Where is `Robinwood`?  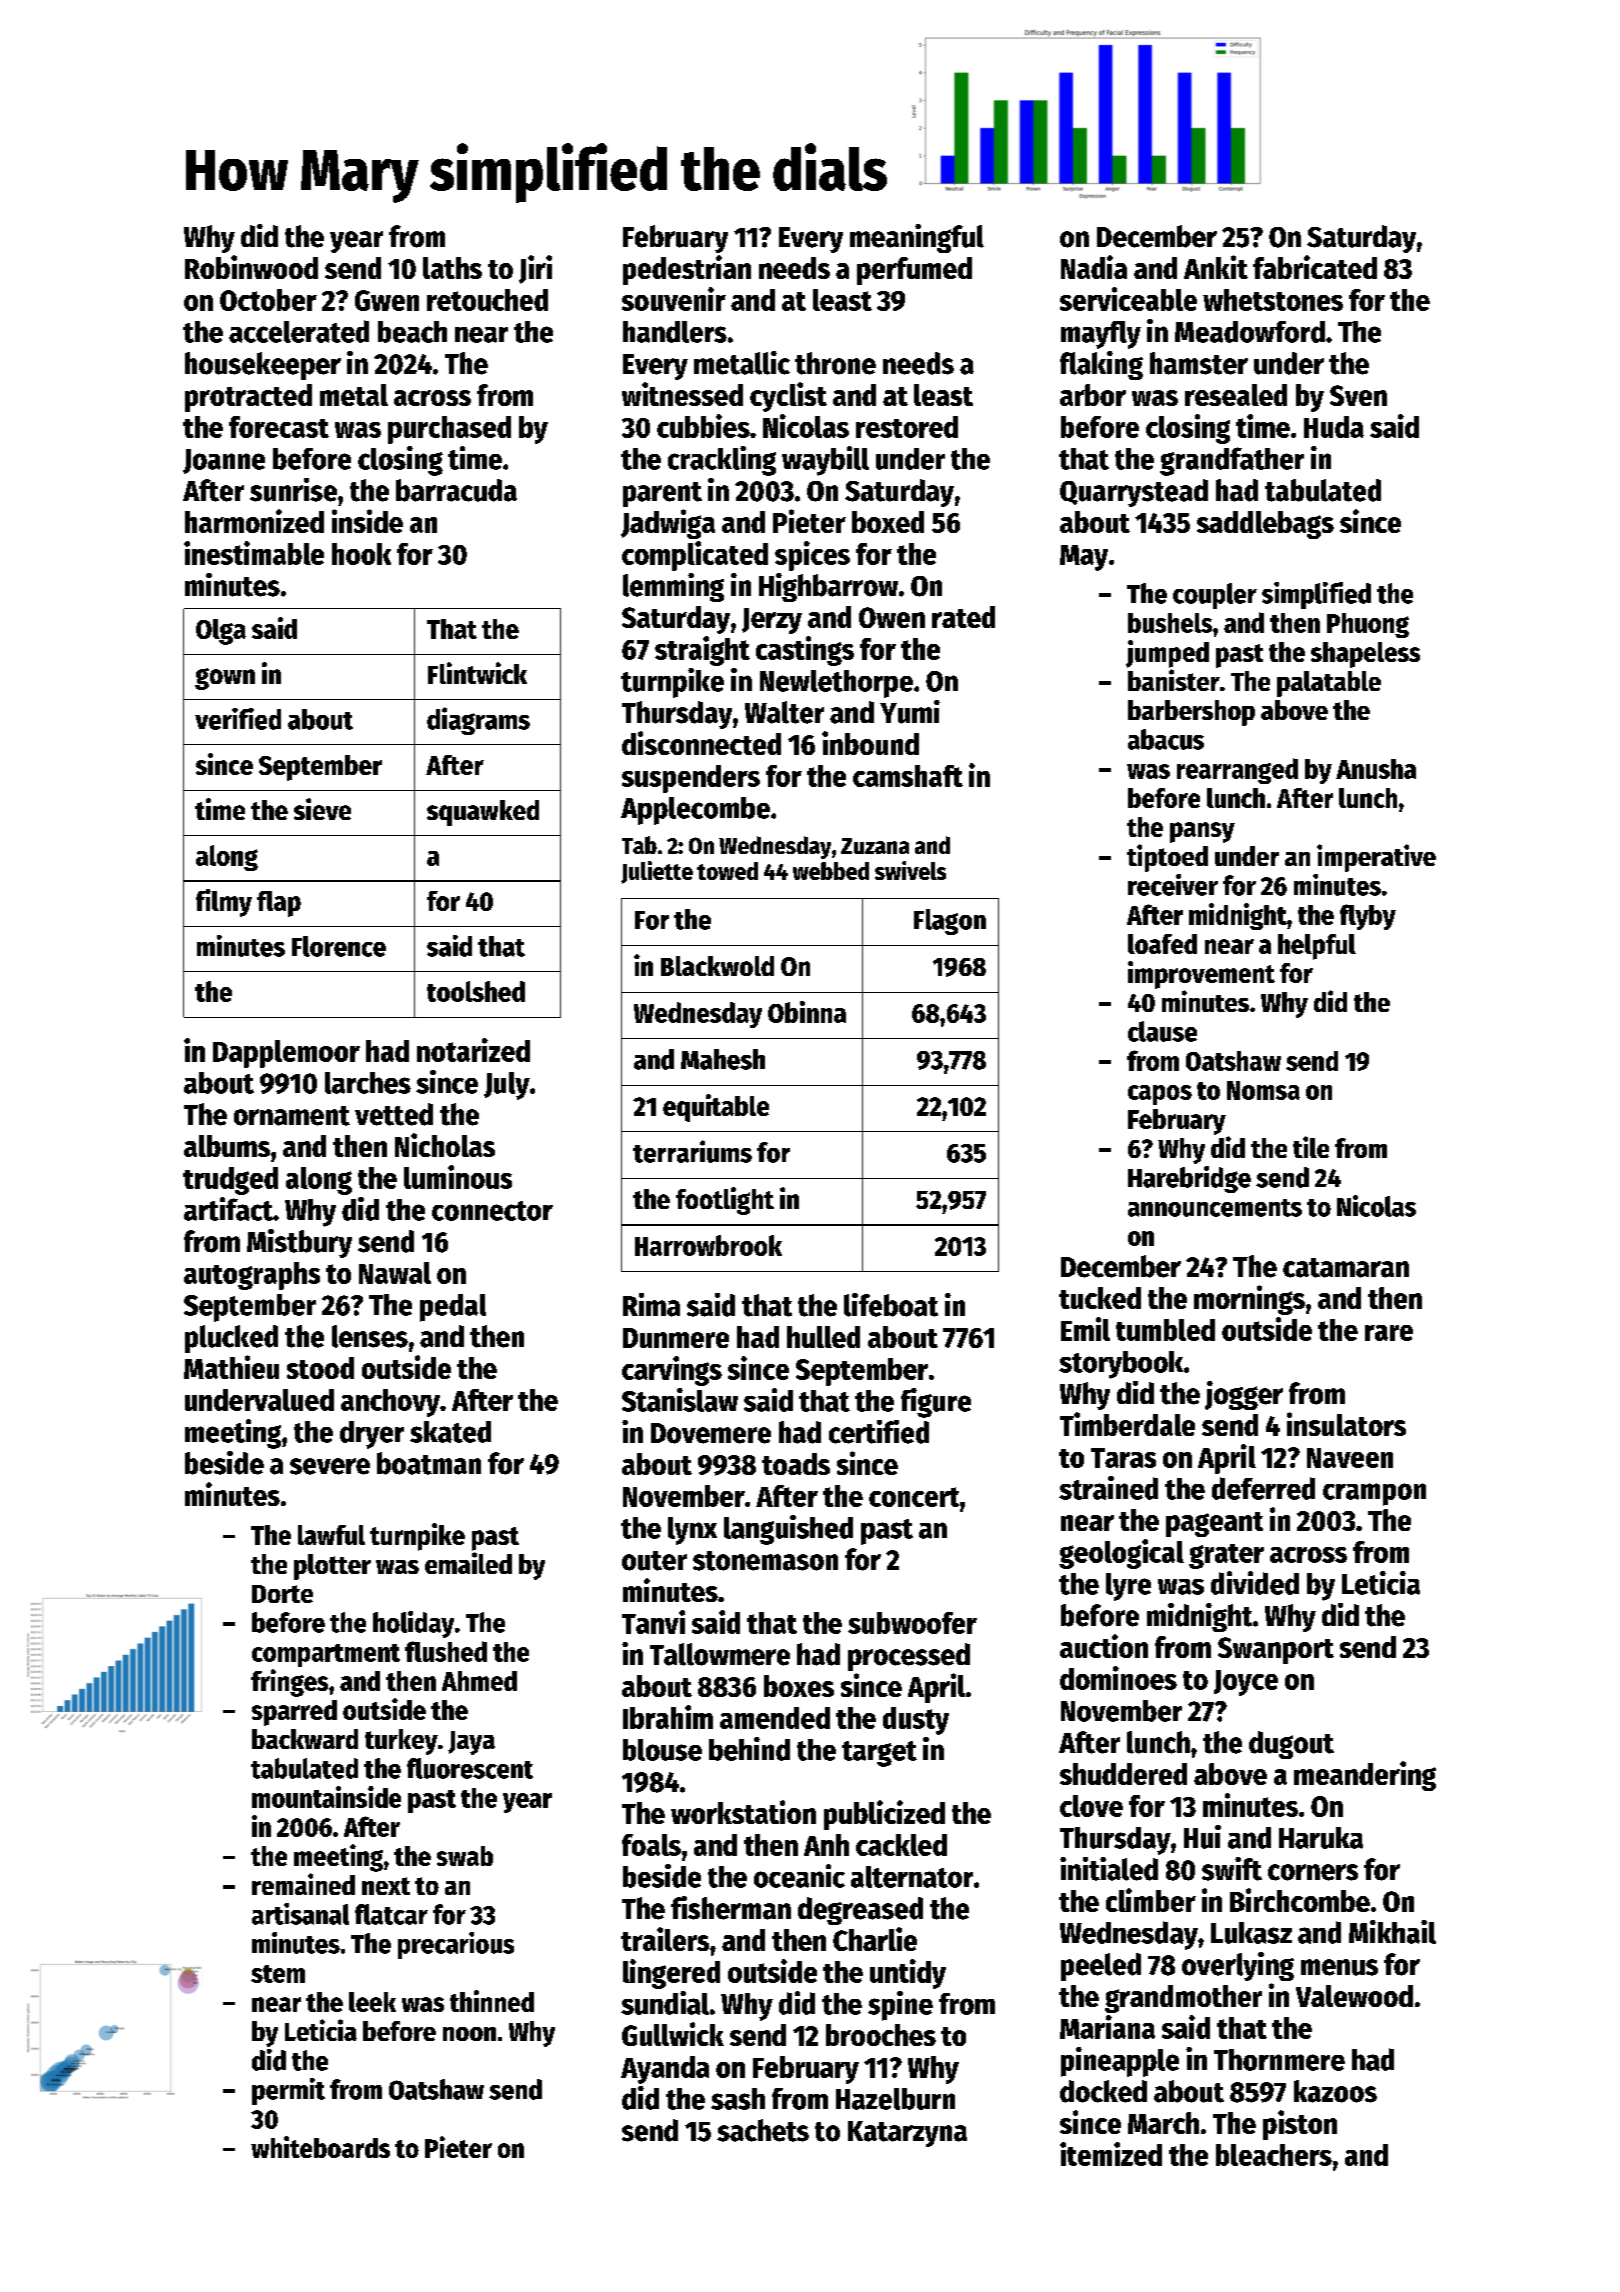
Robinwood is located at coordinates (251, 267).
